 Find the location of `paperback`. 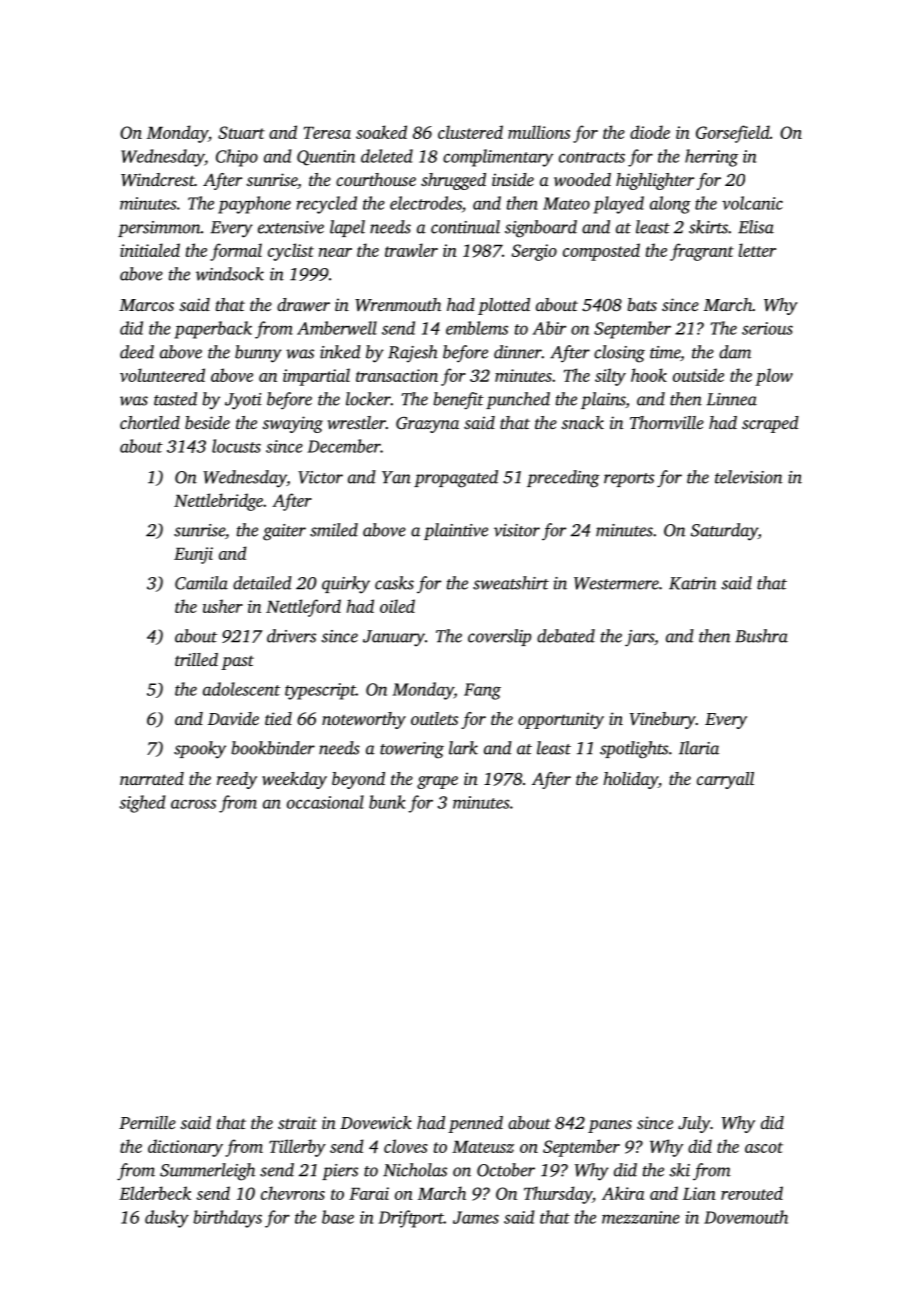

paperback is located at coordinates (213, 330).
